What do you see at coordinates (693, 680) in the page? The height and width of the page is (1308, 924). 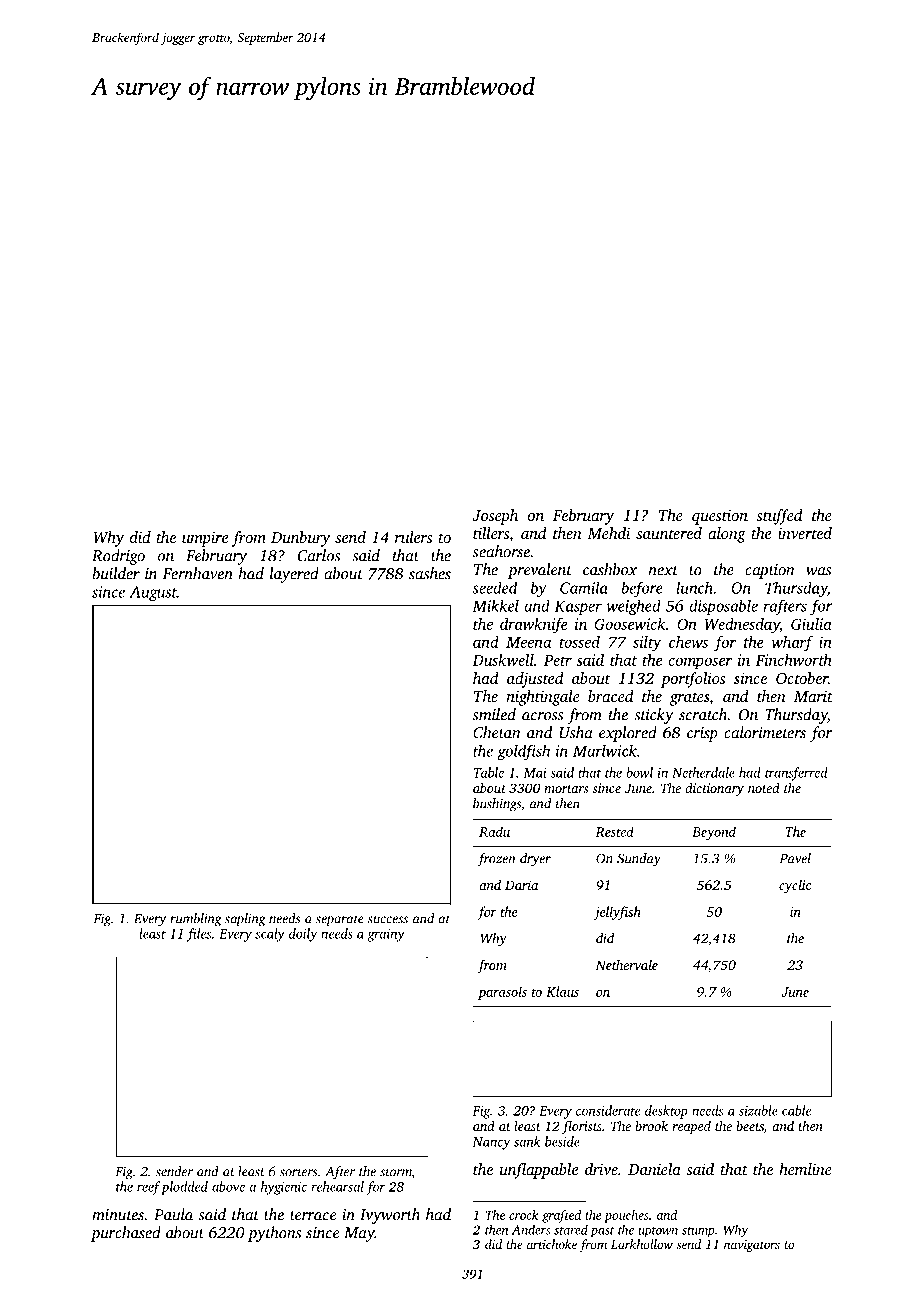 I see `portfolios` at bounding box center [693, 680].
